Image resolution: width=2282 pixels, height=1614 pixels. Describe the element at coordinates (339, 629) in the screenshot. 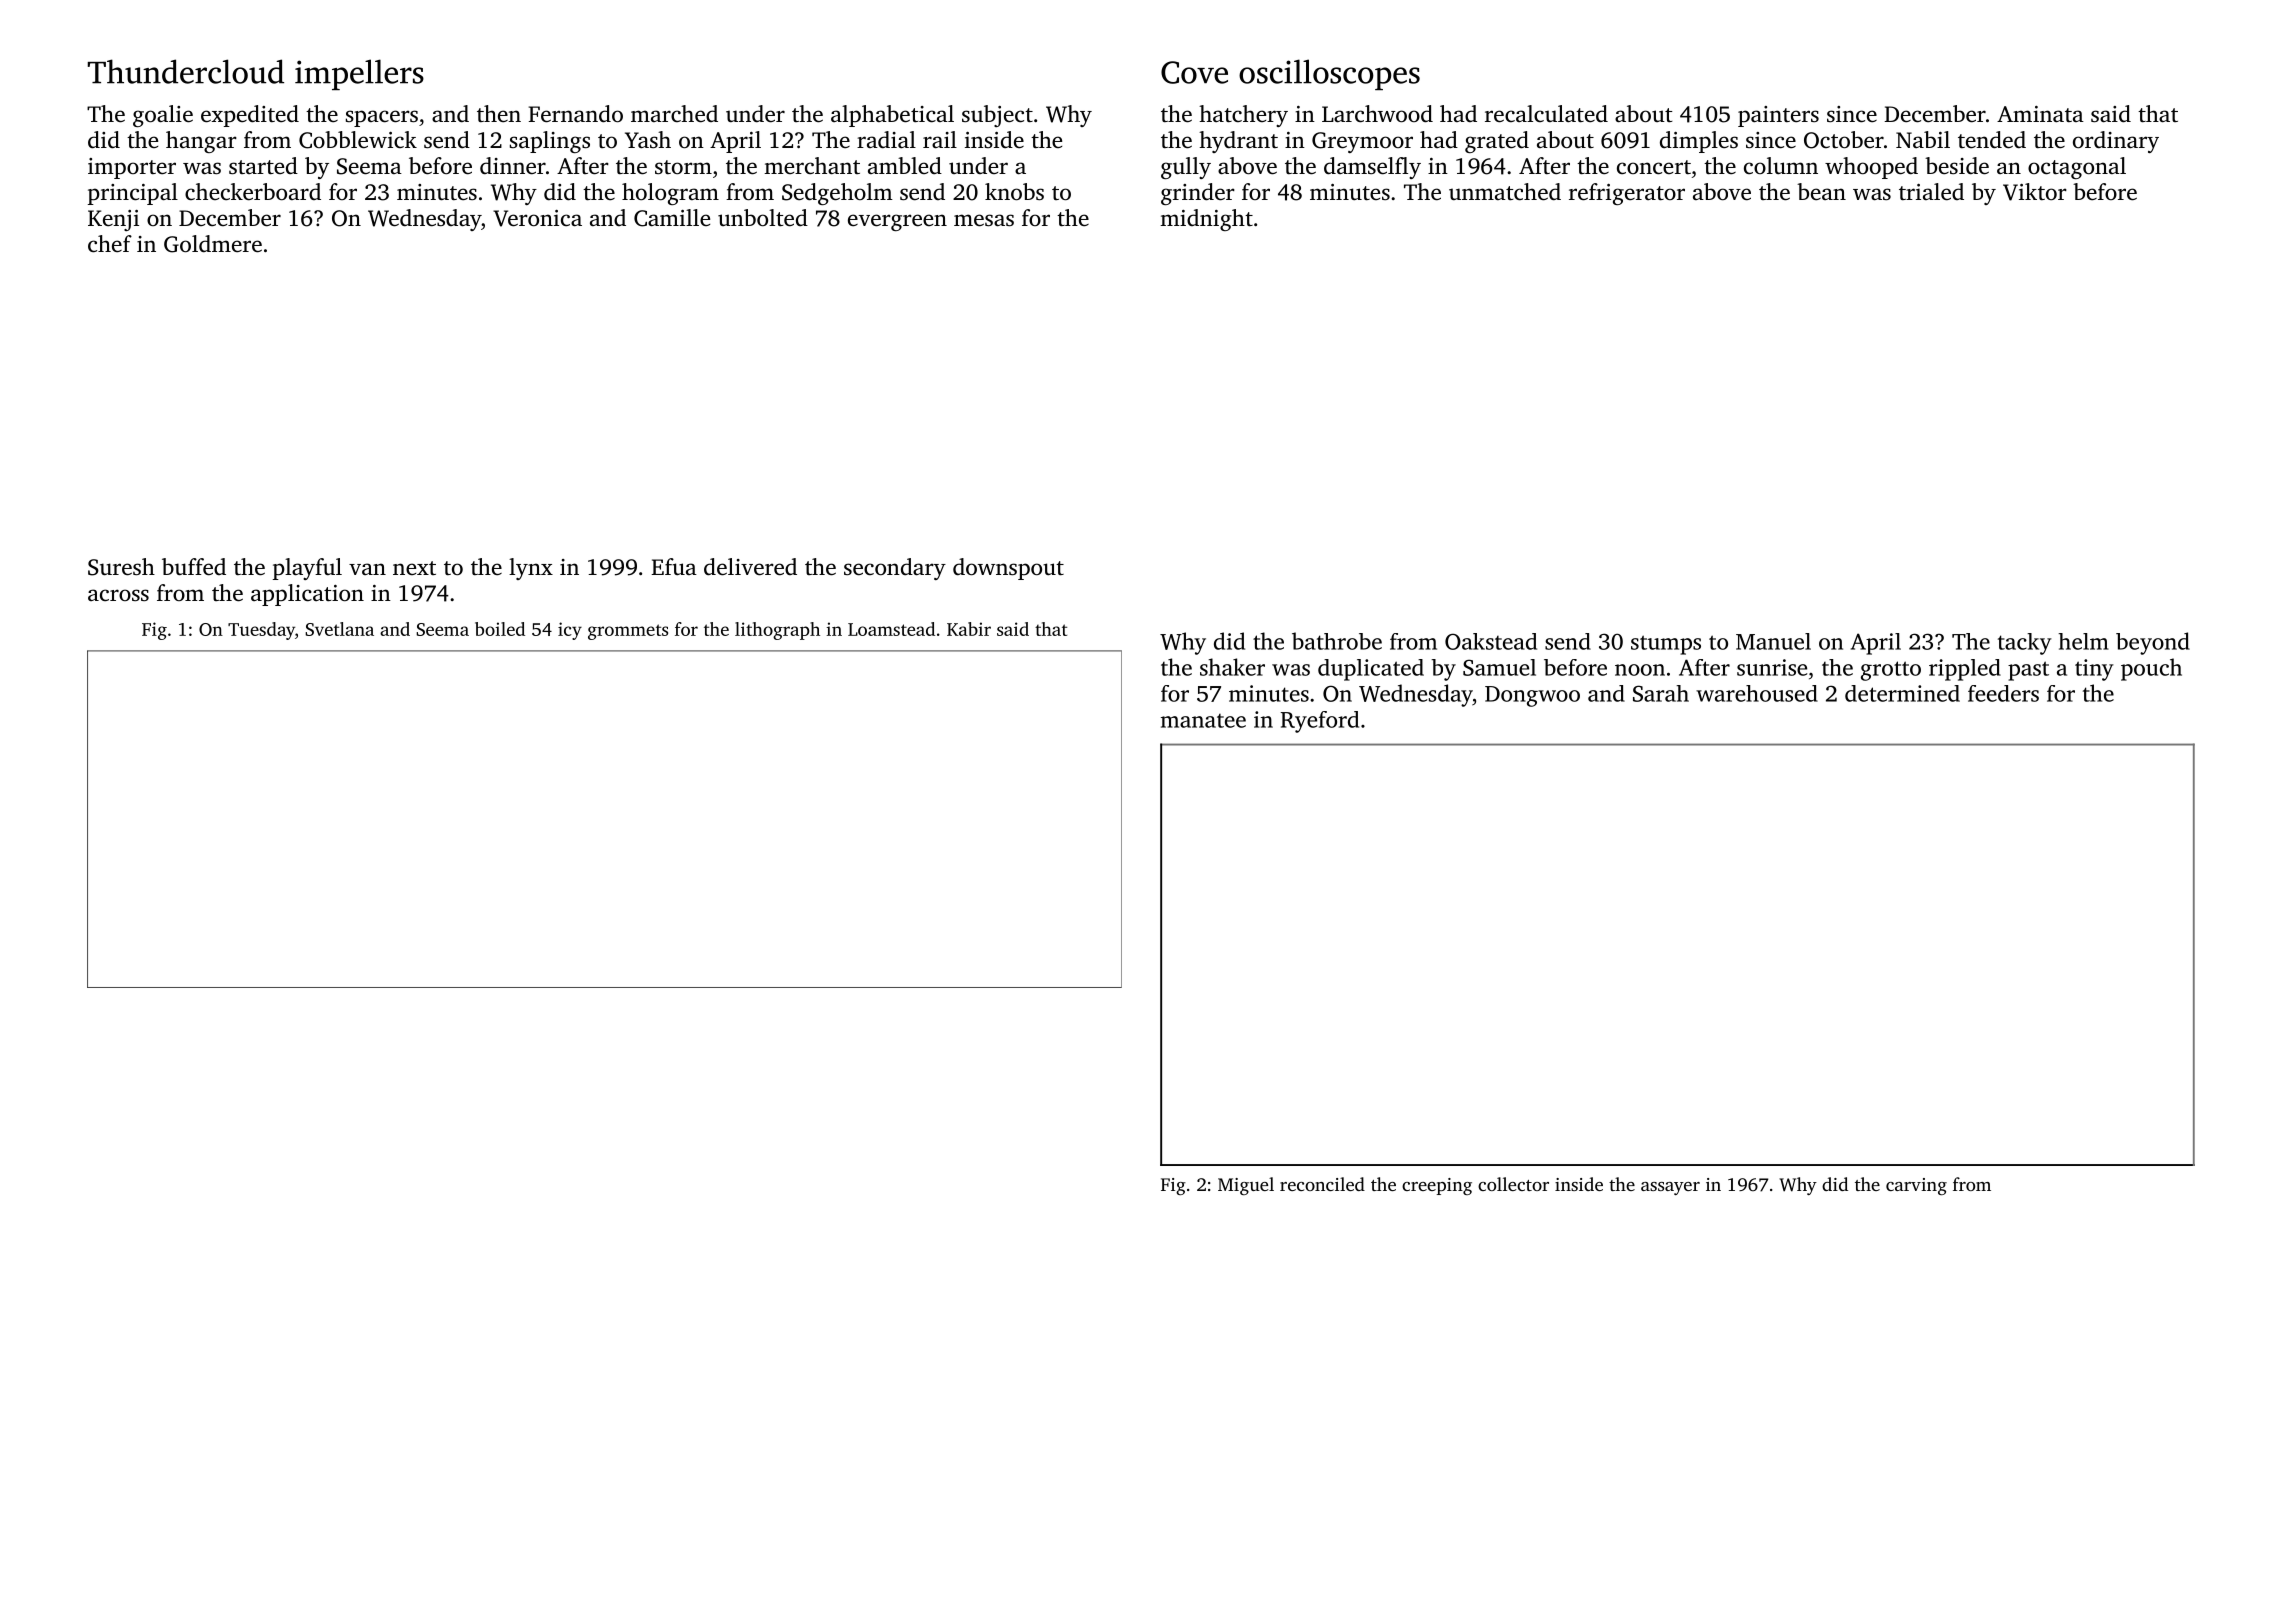

I see `Svetlana` at that location.
